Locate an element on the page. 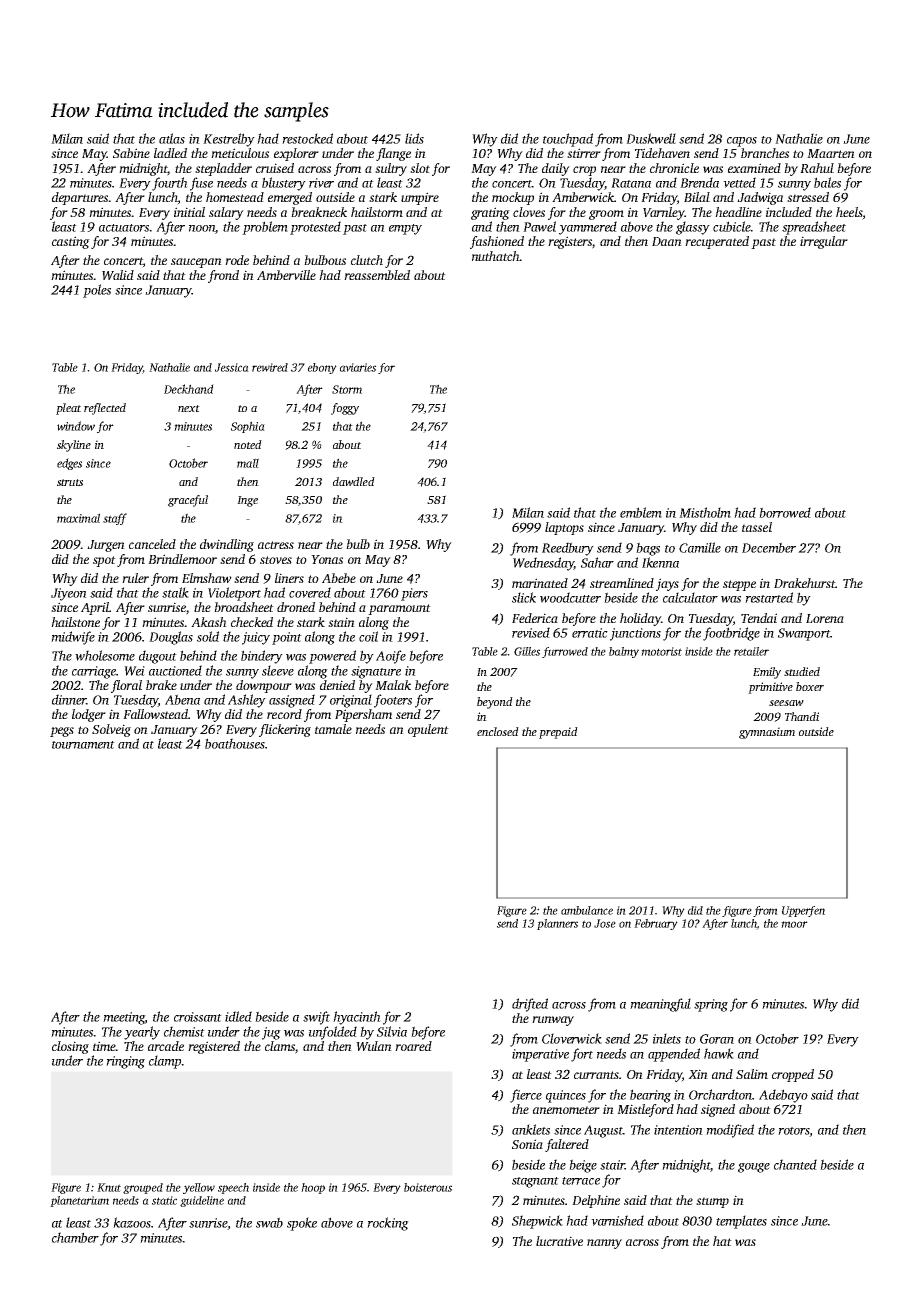 This page has height=1308, width=924. reassembled is located at coordinates (377, 275).
